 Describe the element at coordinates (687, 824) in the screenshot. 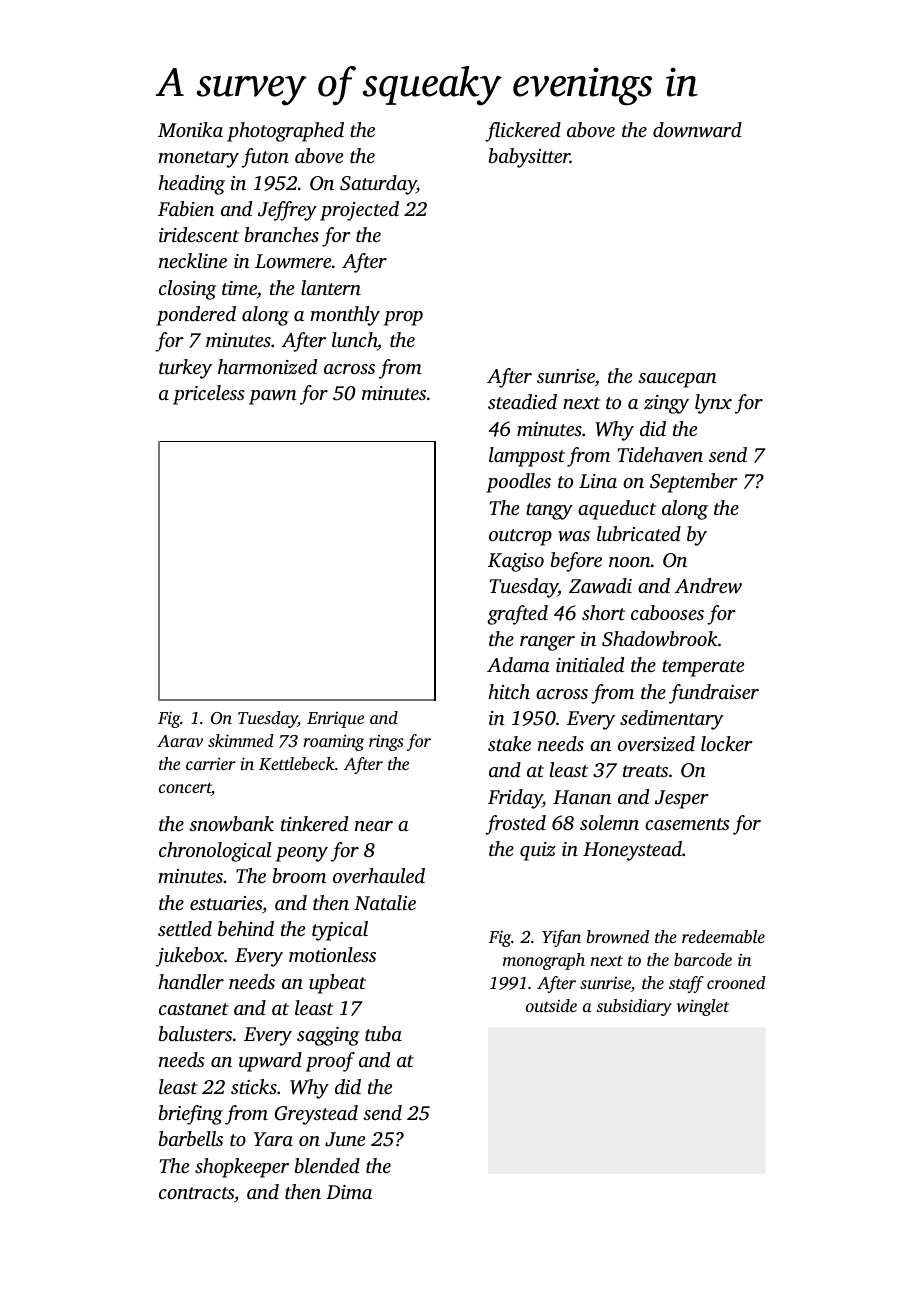

I see `casements` at that location.
